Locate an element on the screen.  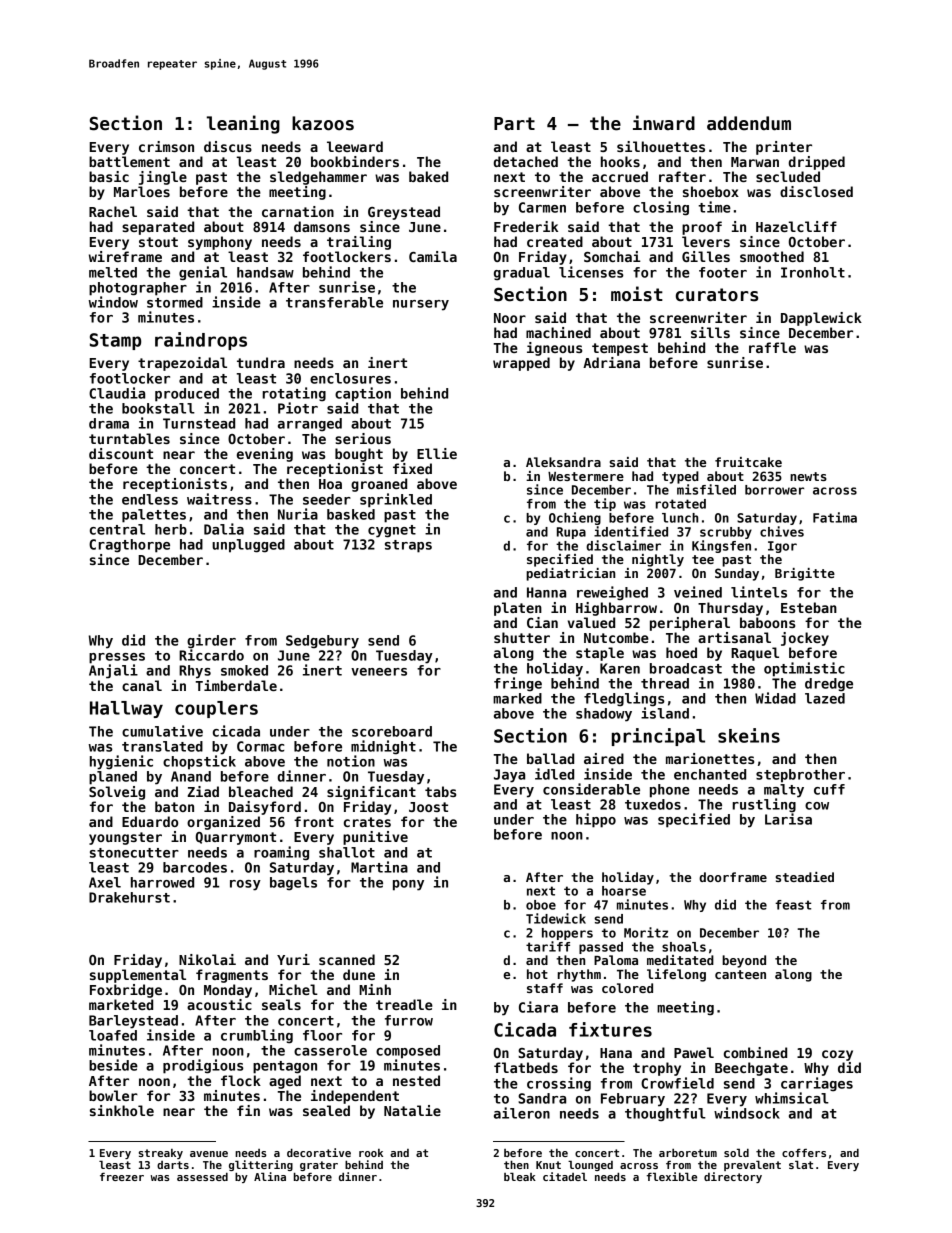
Anjali is located at coordinates (113, 671).
